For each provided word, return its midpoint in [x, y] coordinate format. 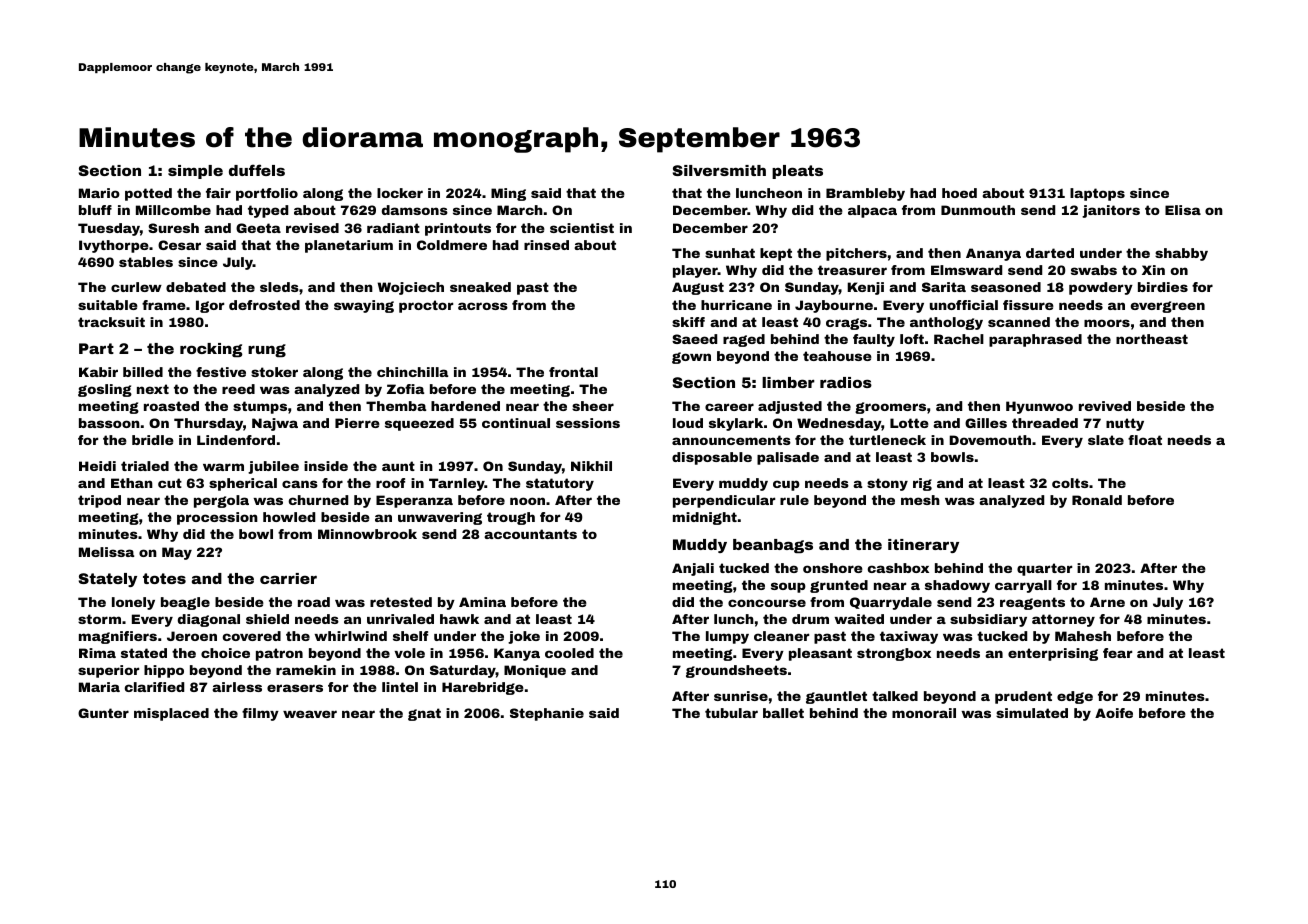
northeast [1152, 339]
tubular [731, 713]
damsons [415, 210]
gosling [105, 390]
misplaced [171, 714]
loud [688, 423]
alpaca [872, 211]
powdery [1101, 288]
